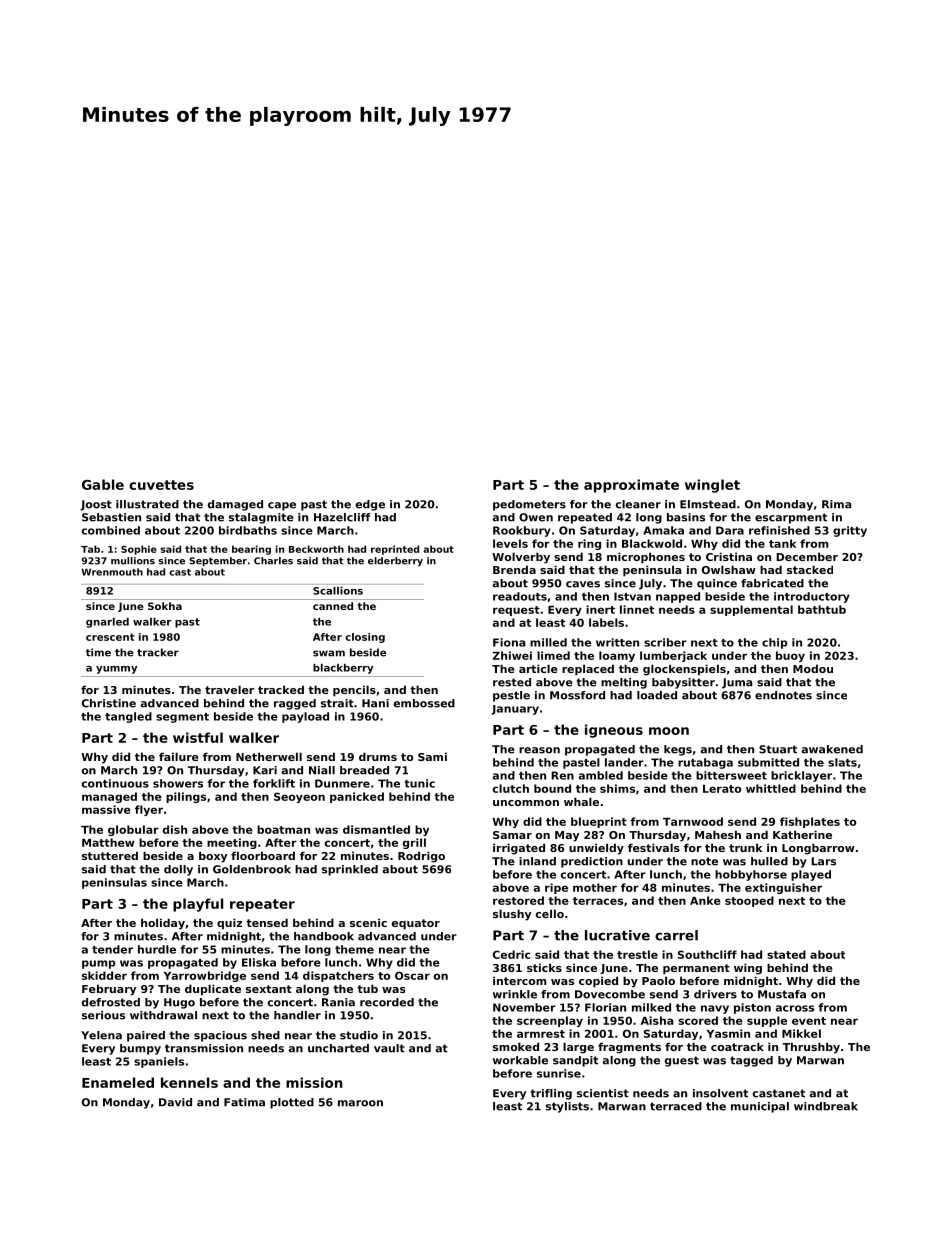 The height and width of the image is (1233, 952). What do you see at coordinates (229, 689) in the image?
I see `traveler` at bounding box center [229, 689].
